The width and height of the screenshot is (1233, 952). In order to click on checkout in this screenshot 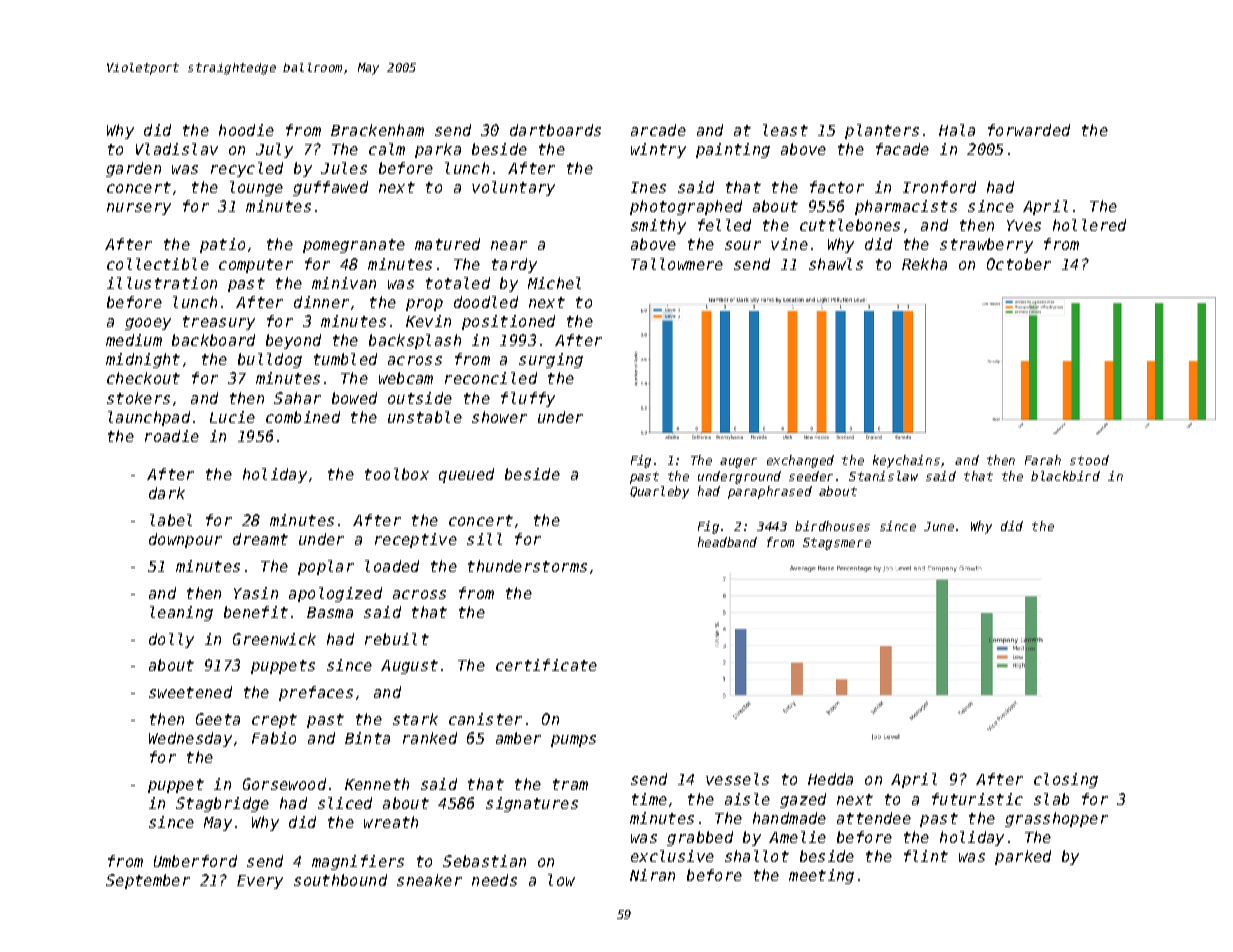, I will do `click(143, 378)`.
